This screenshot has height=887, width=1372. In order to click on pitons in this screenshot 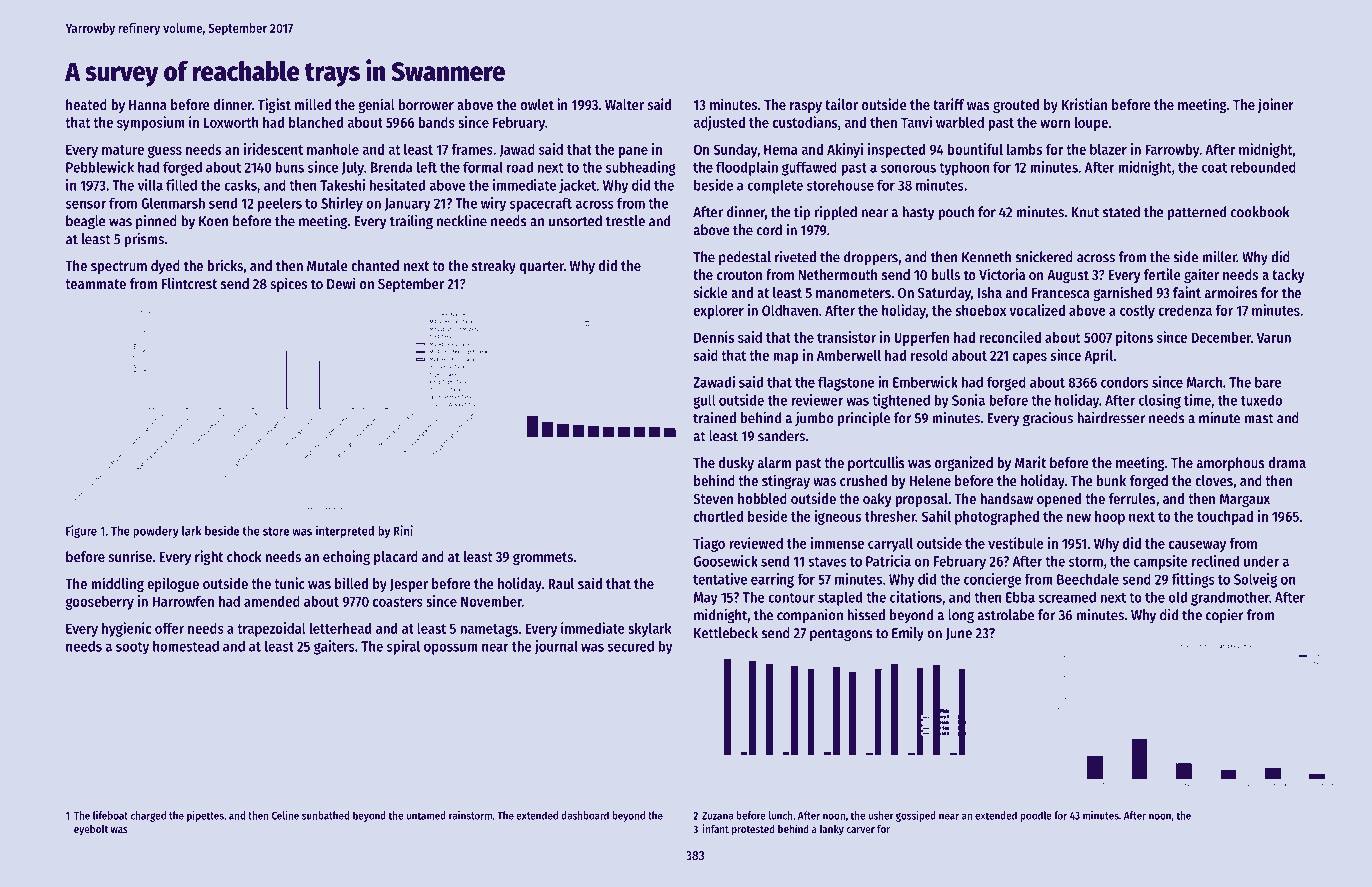, I will do `click(1134, 338)`.
